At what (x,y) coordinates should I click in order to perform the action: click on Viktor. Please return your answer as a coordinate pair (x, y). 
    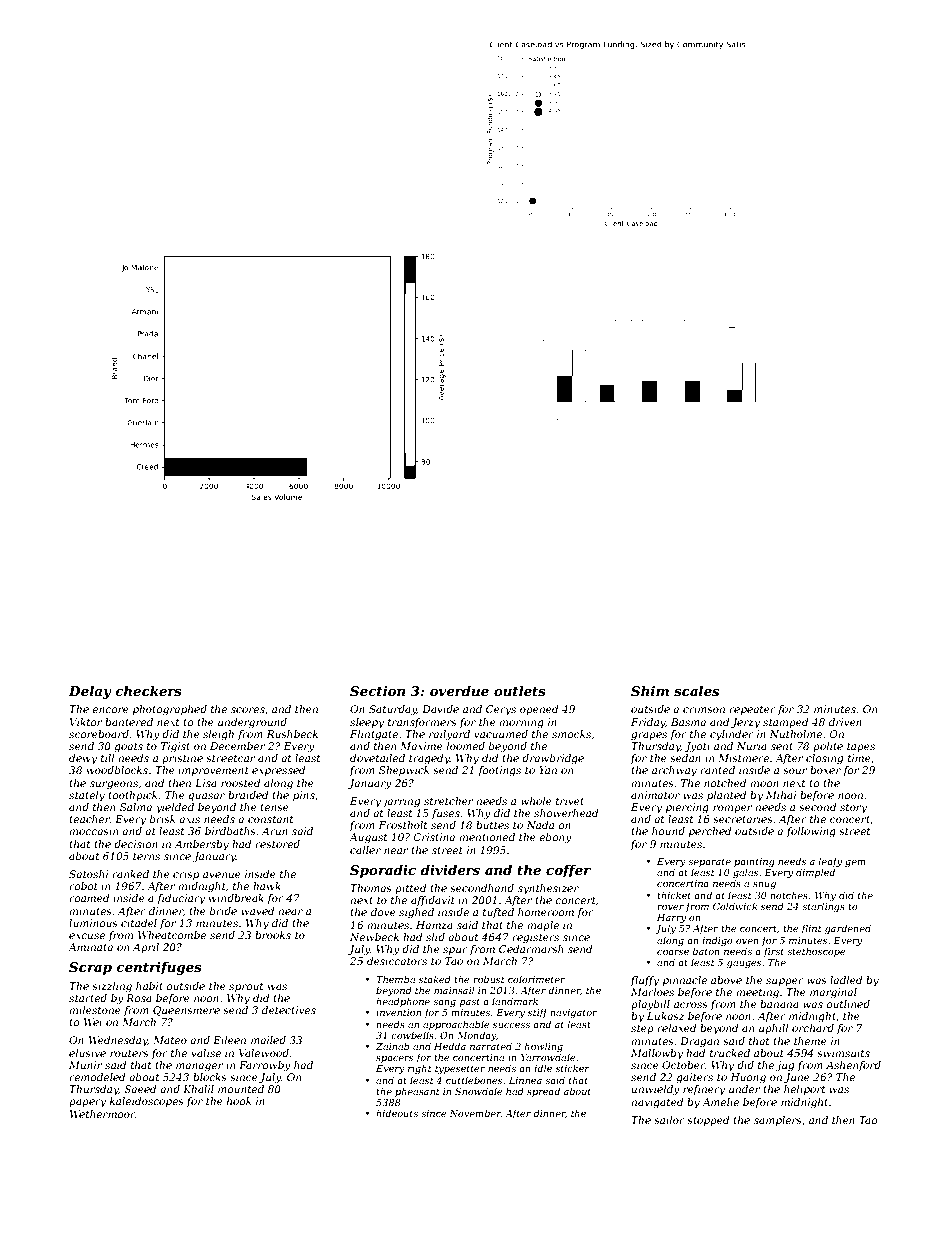
    Looking at the image, I should click on (85, 722).
